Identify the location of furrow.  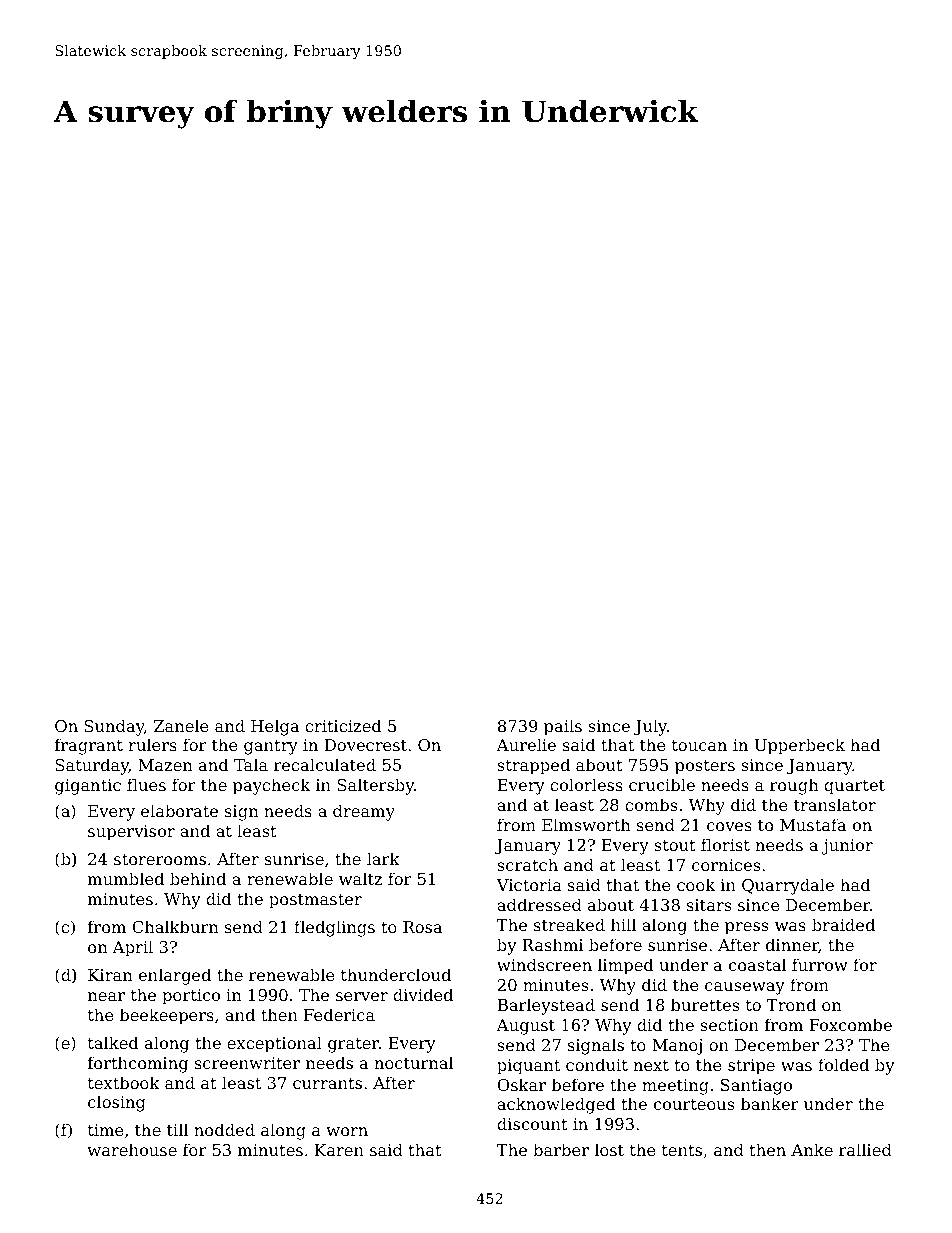
(820, 964).
